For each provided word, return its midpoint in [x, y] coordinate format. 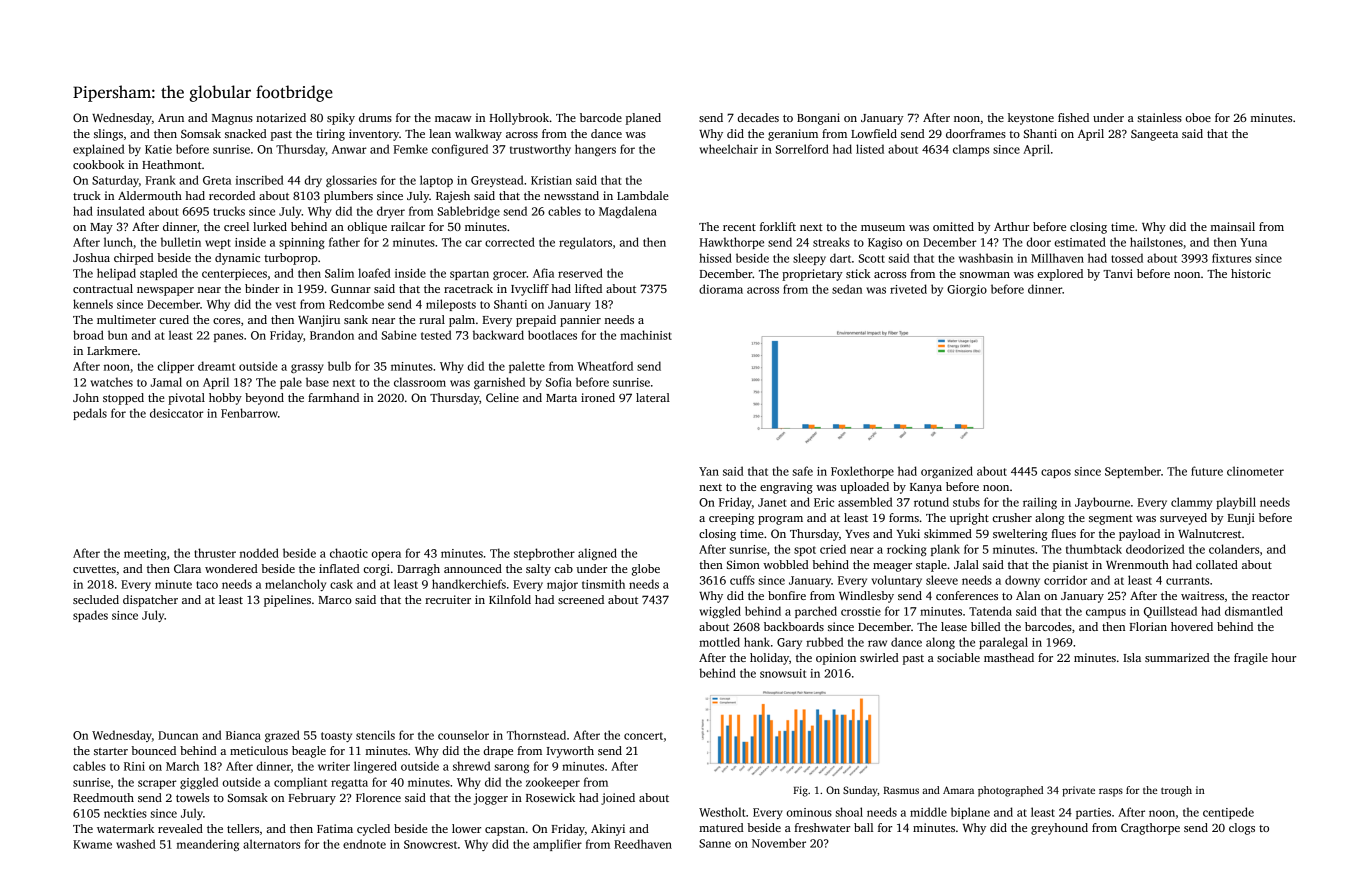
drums [375, 117]
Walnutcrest [1209, 533]
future [1207, 471]
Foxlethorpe [862, 472]
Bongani [818, 119]
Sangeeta [1154, 135]
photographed [1010, 791]
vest [286, 305]
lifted [588, 288]
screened [581, 599]
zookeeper [553, 783]
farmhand [333, 397]
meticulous [259, 750]
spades [90, 616]
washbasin [986, 258]
